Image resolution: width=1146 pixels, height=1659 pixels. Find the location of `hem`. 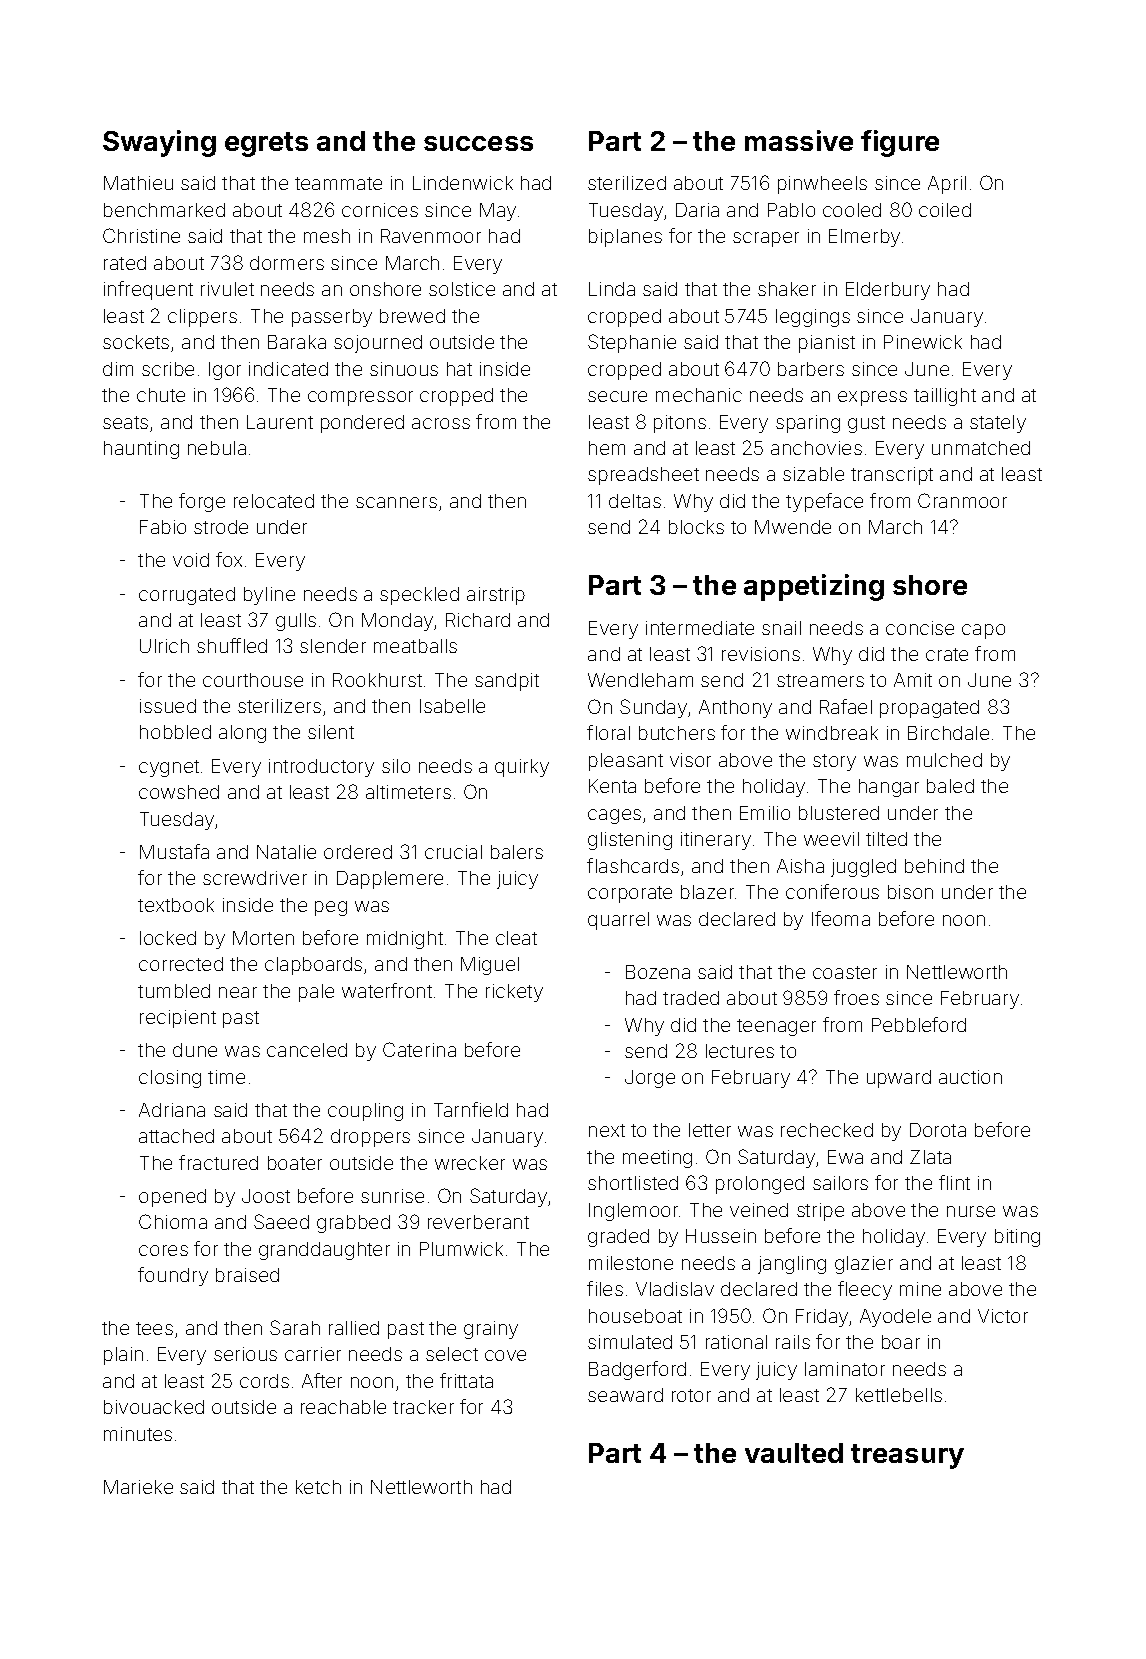

hem is located at coordinates (607, 448).
